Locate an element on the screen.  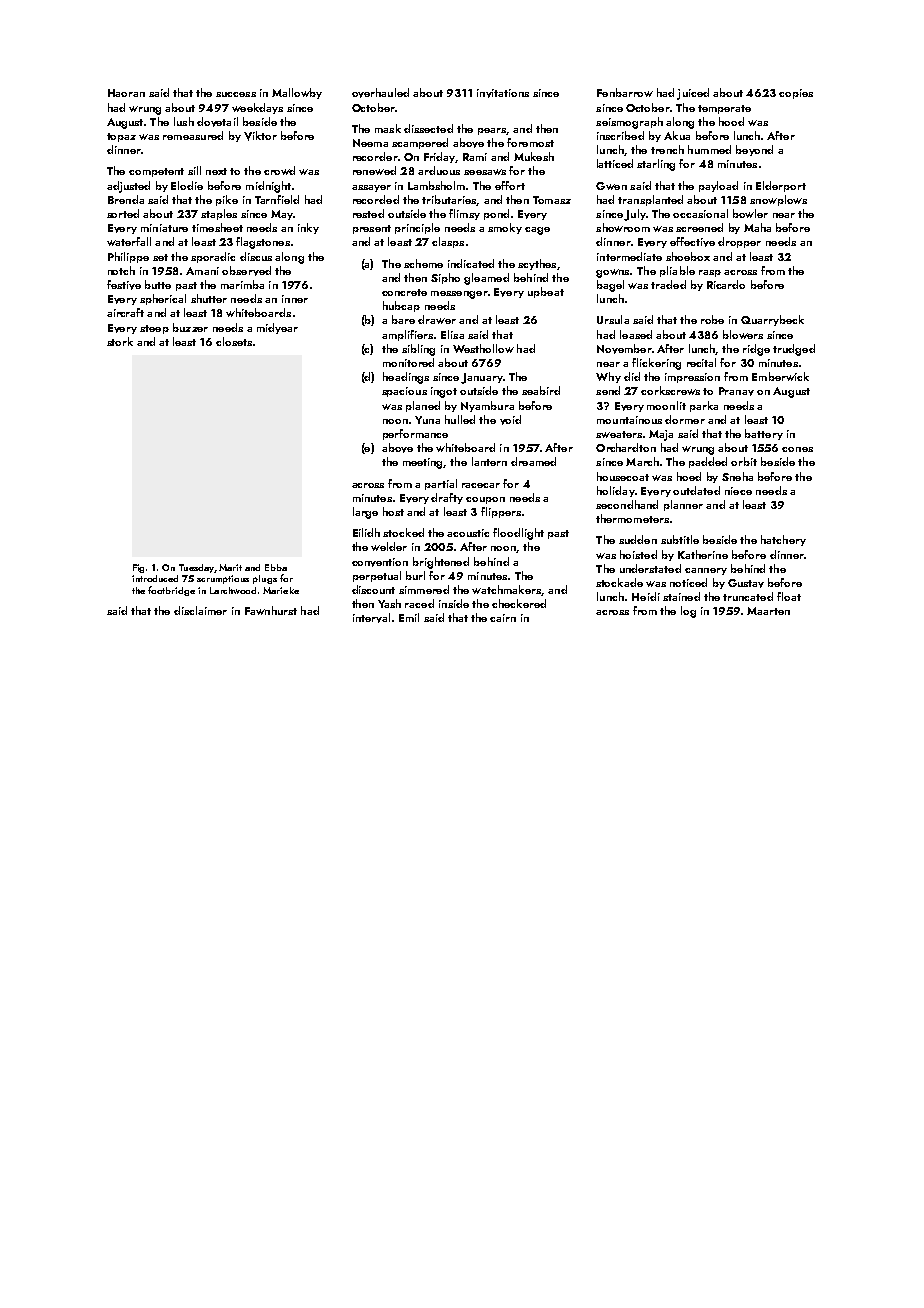
invitations is located at coordinates (503, 93).
